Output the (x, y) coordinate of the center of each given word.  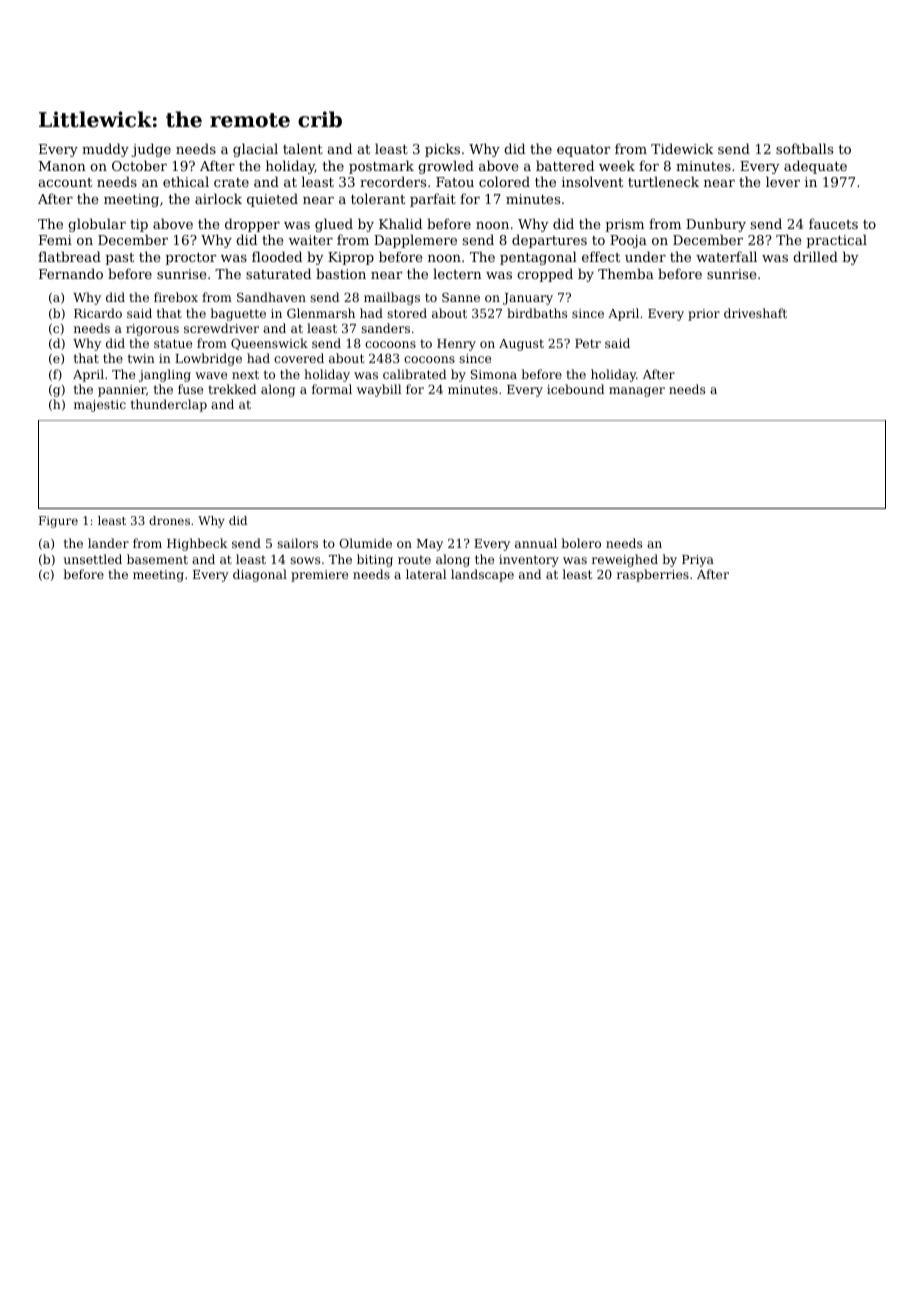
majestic (100, 406)
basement (157, 559)
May (430, 545)
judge (151, 150)
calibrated (414, 374)
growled (446, 167)
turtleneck (663, 181)
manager (637, 392)
